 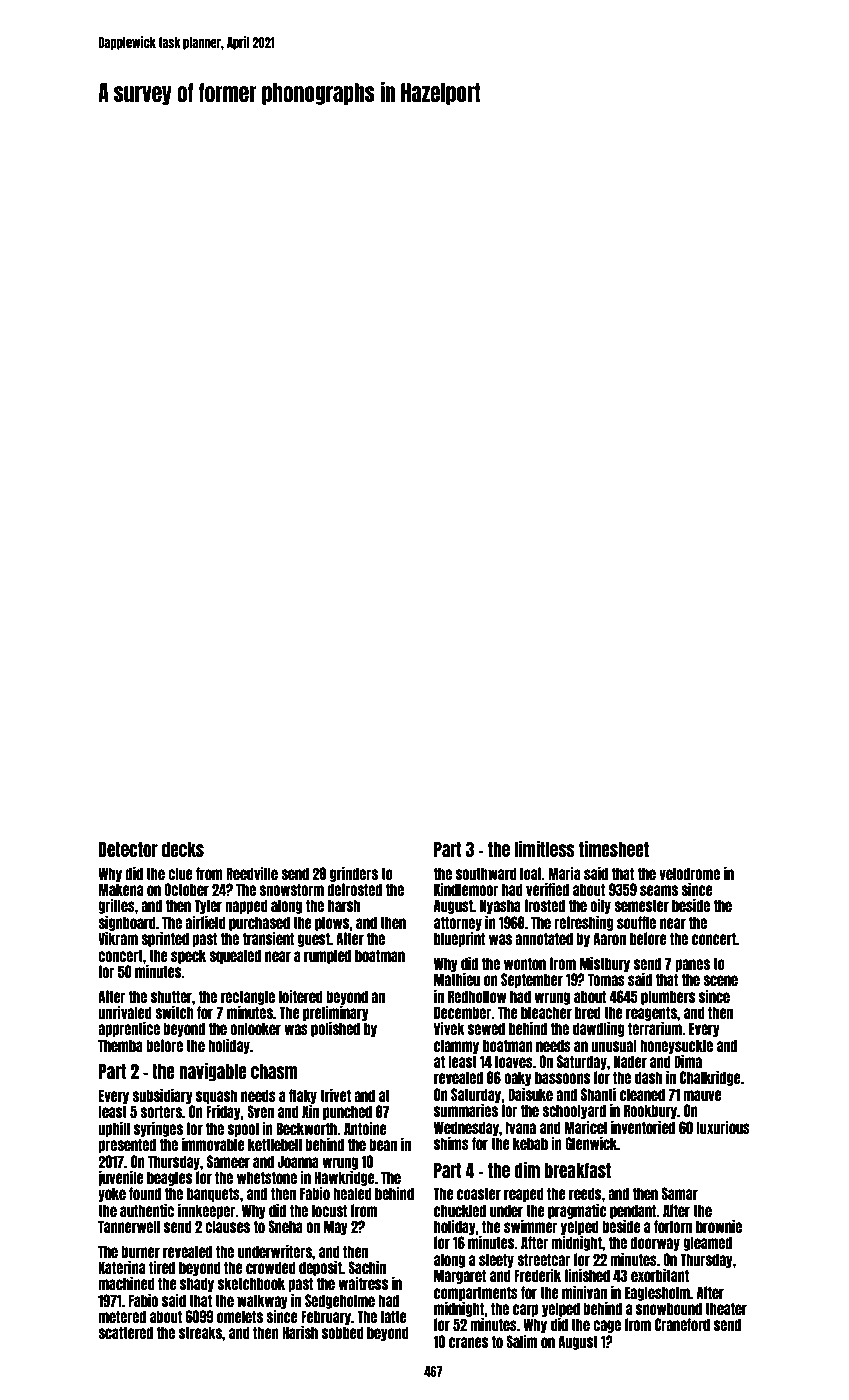 What do you see at coordinates (200, 1332) in the screenshot?
I see `streaks` at bounding box center [200, 1332].
